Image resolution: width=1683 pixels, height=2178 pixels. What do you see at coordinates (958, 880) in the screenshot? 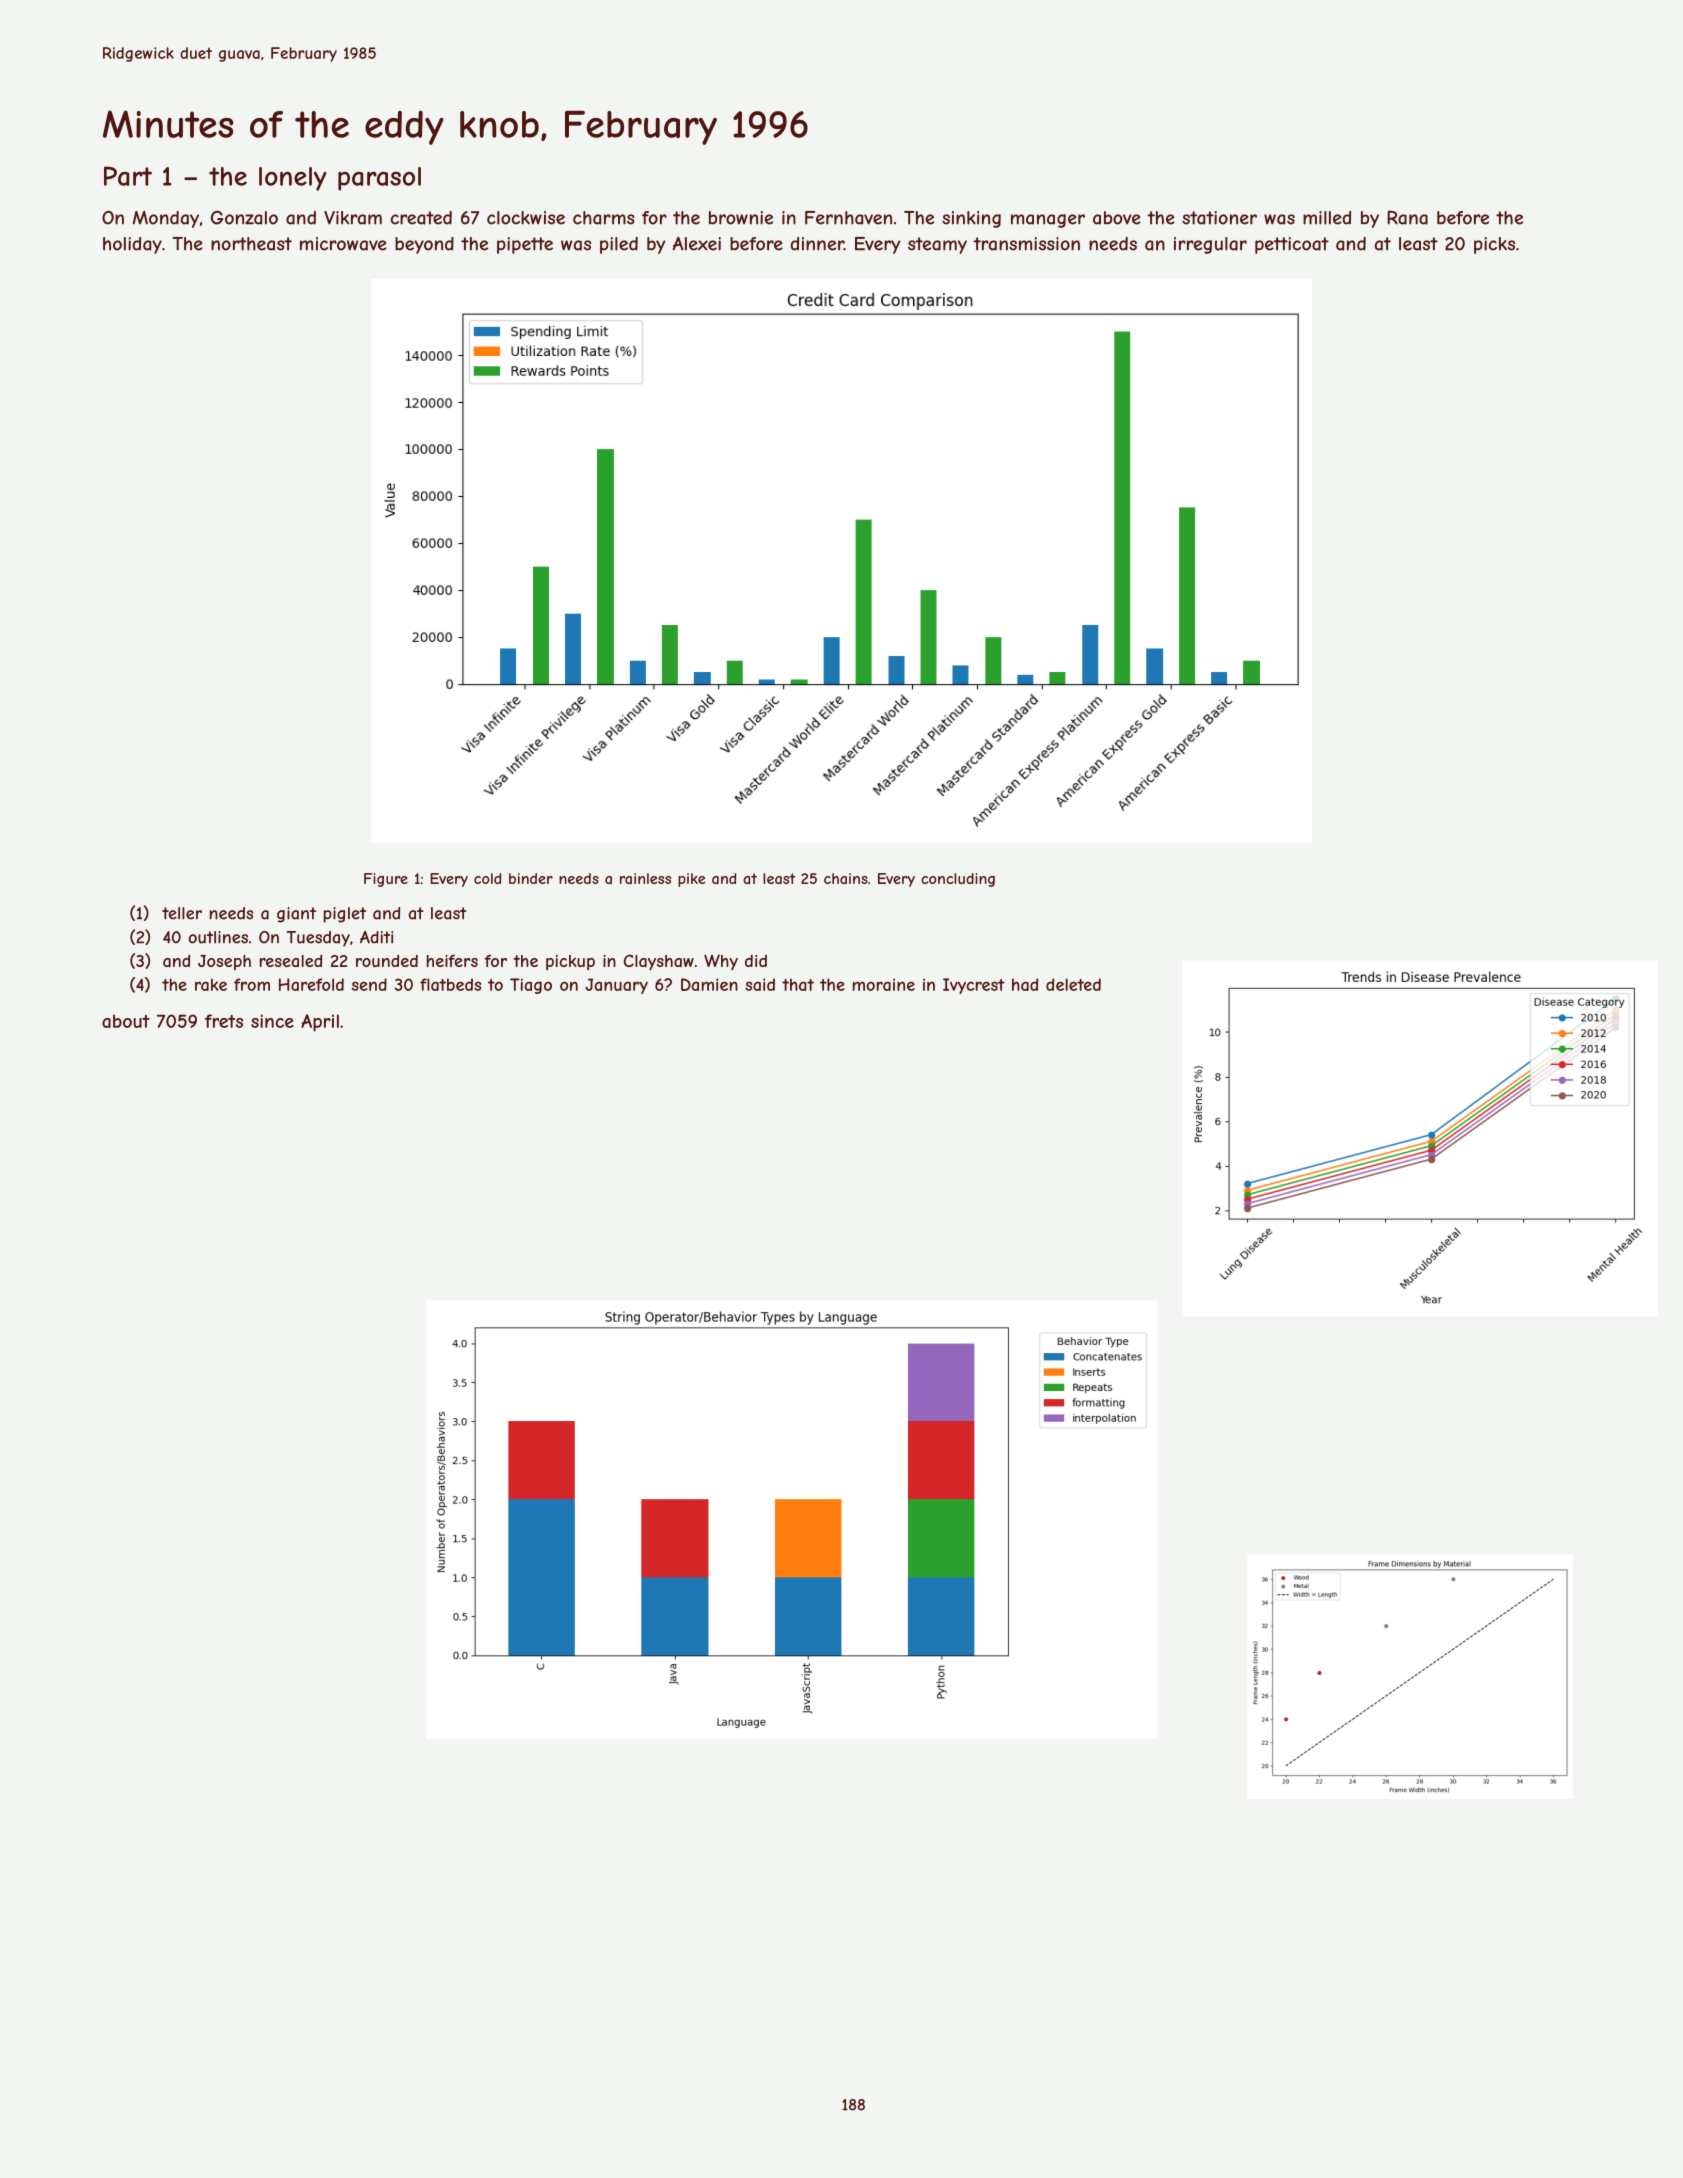
I see `concluding` at bounding box center [958, 880].
